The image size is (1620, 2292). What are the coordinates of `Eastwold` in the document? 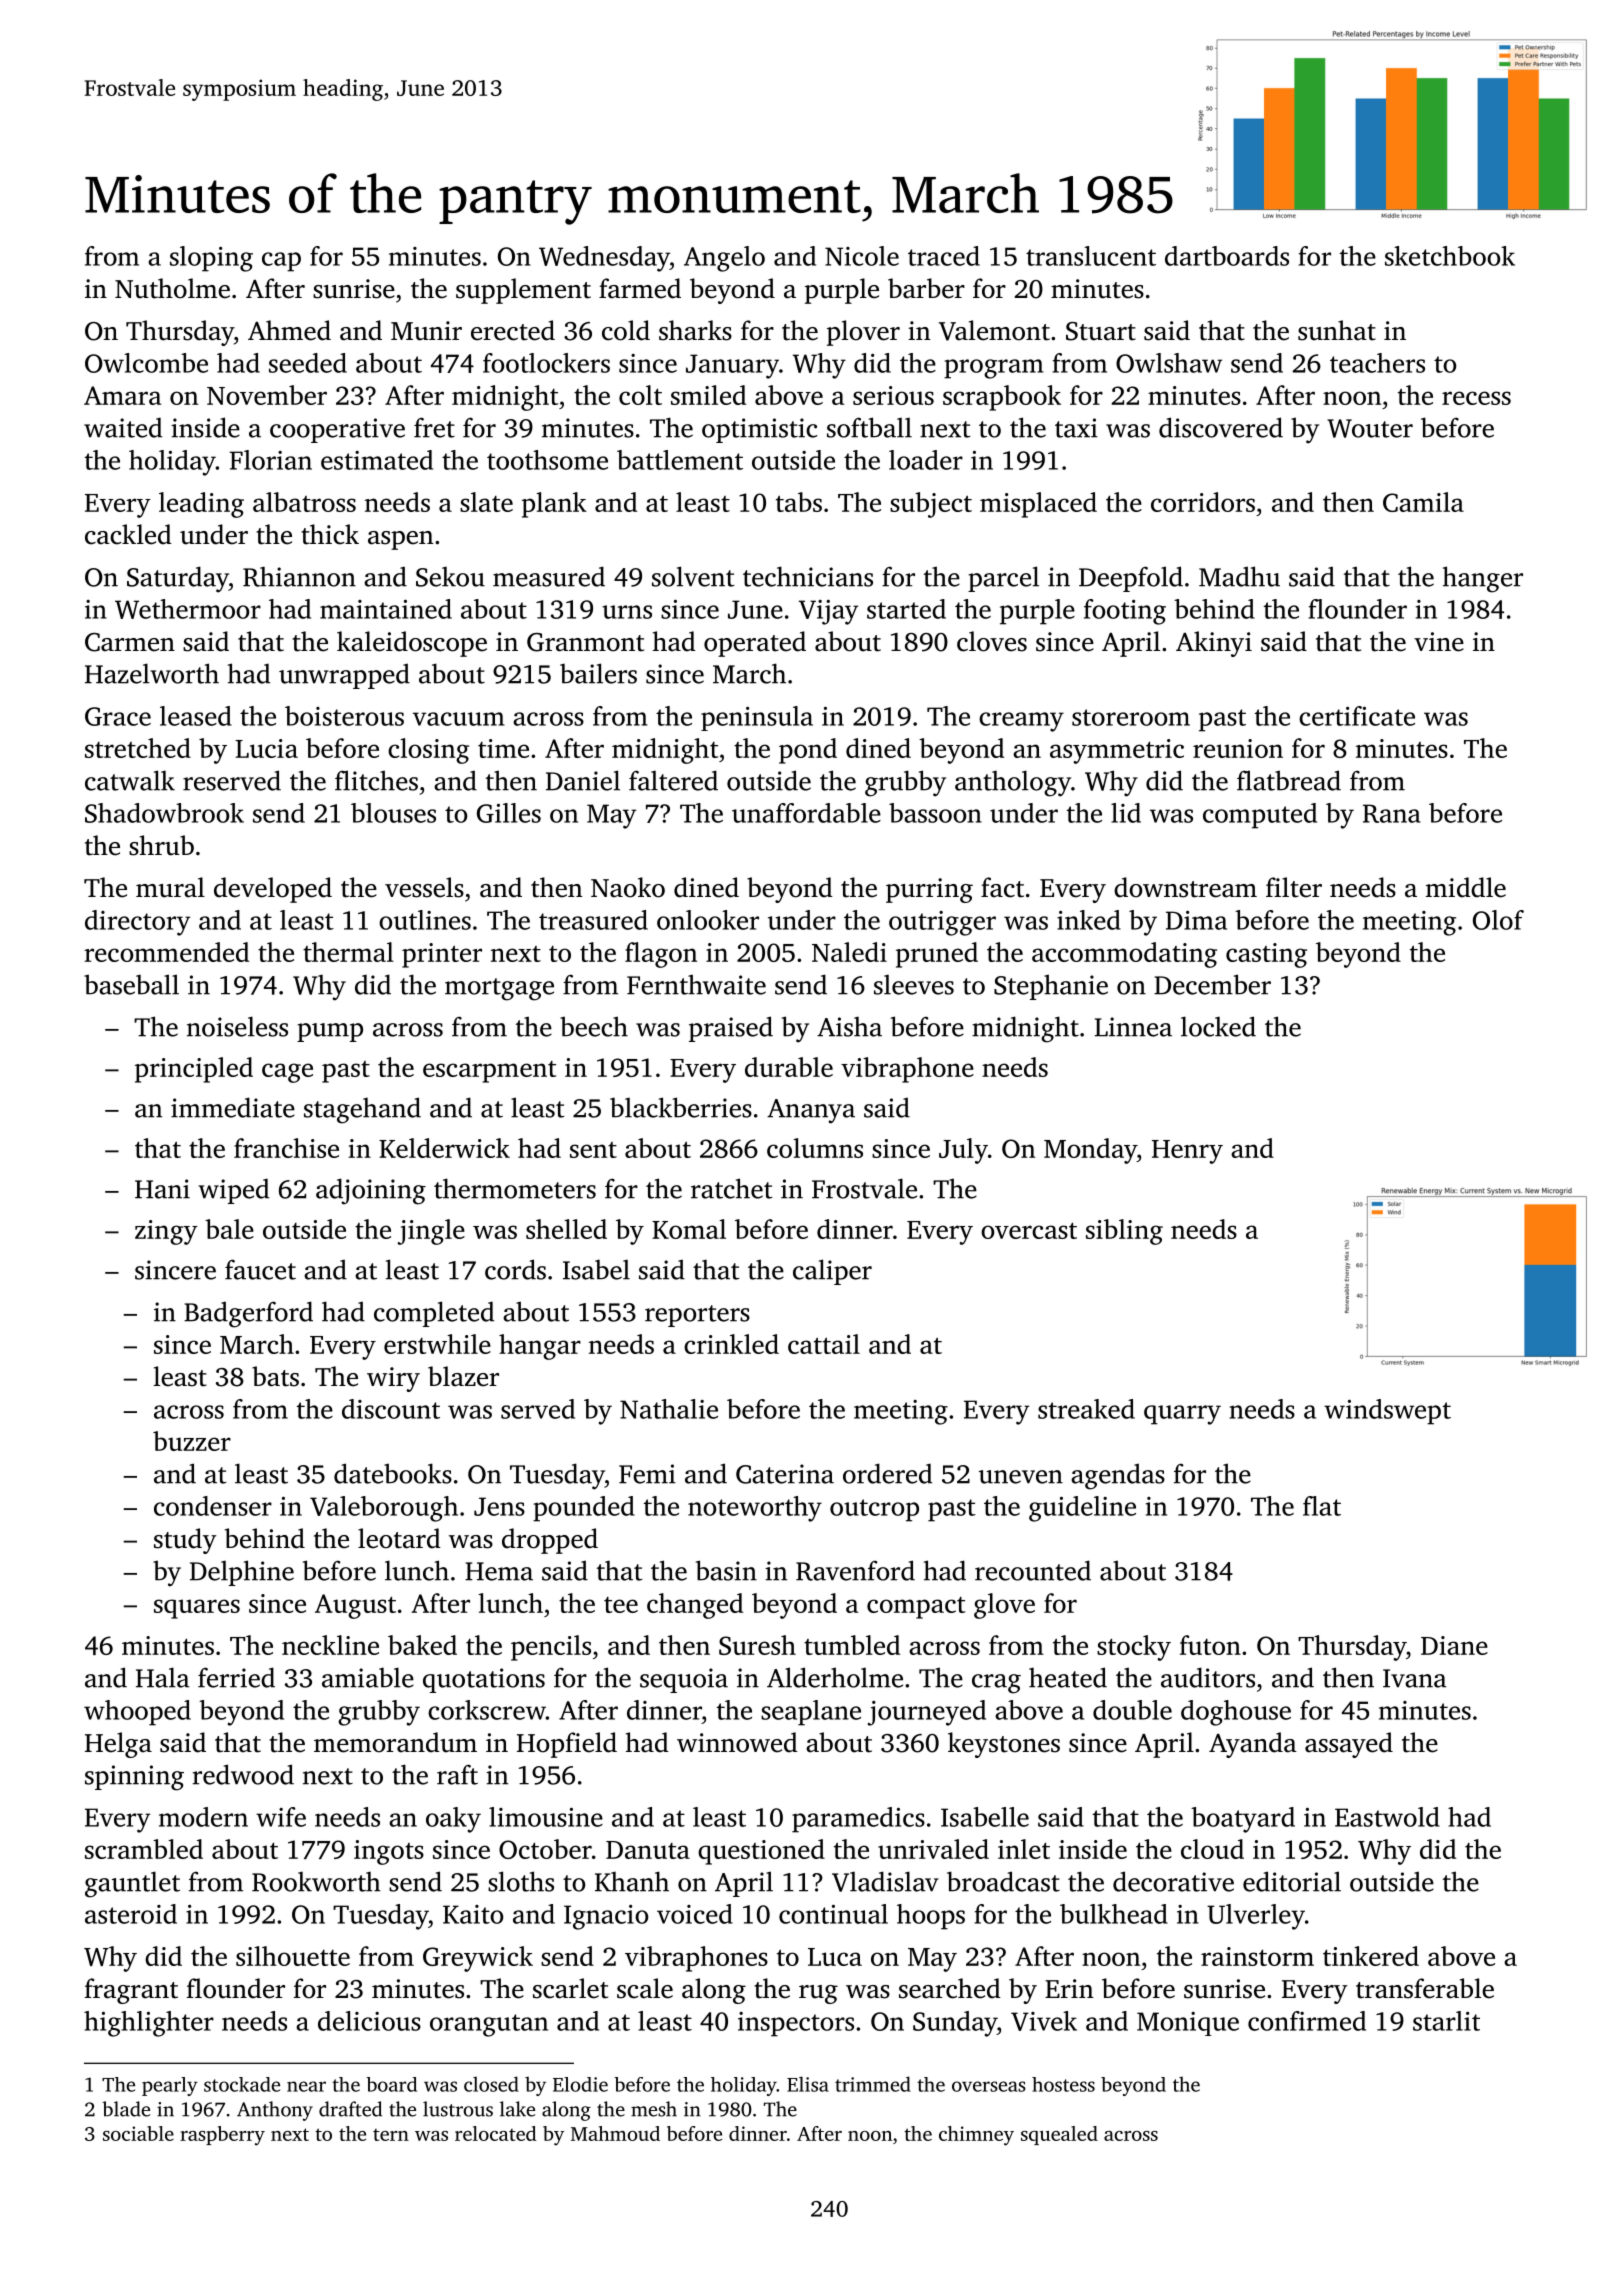 It's located at (1387, 1817).
